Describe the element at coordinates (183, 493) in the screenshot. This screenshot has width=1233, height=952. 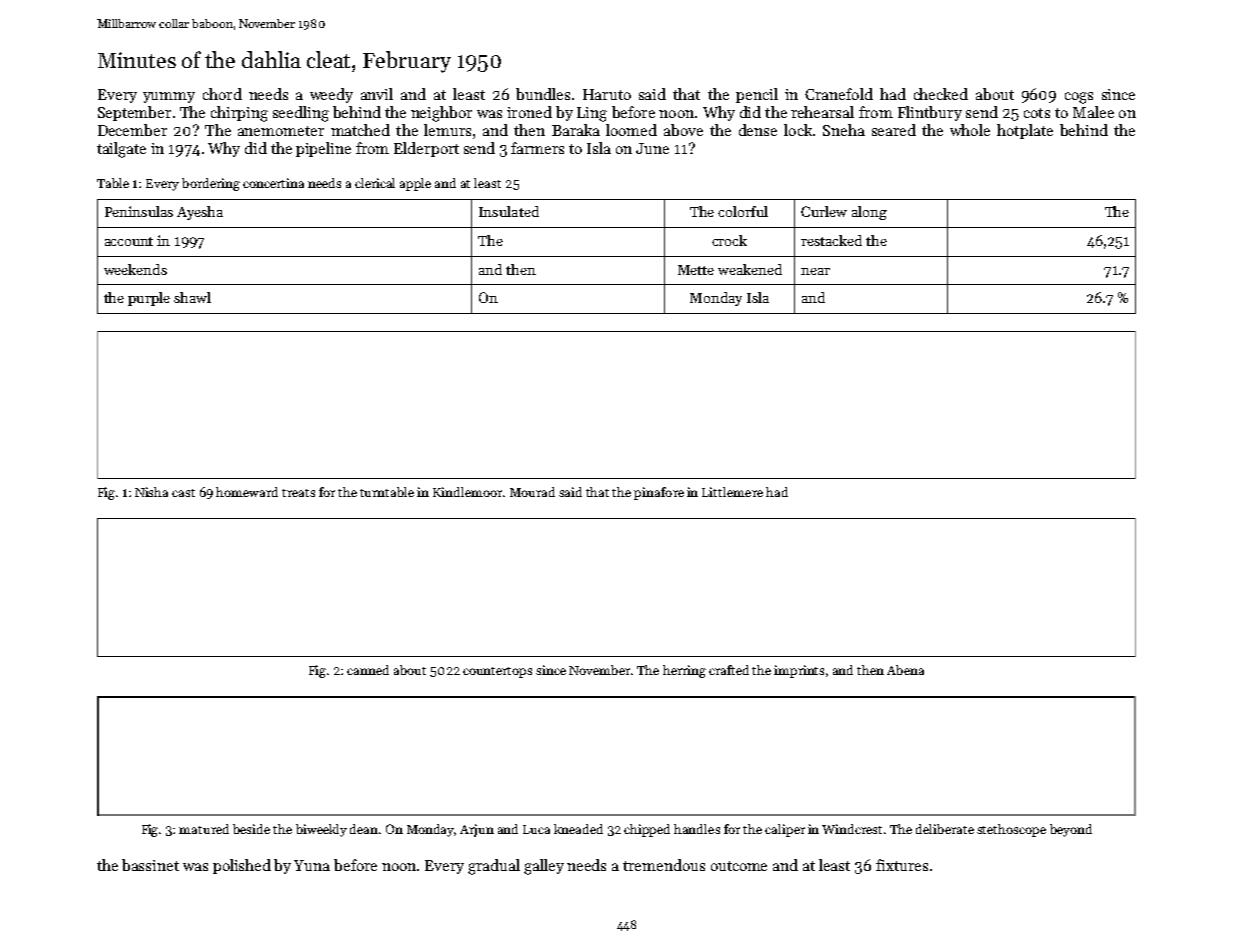
I see `cast` at that location.
